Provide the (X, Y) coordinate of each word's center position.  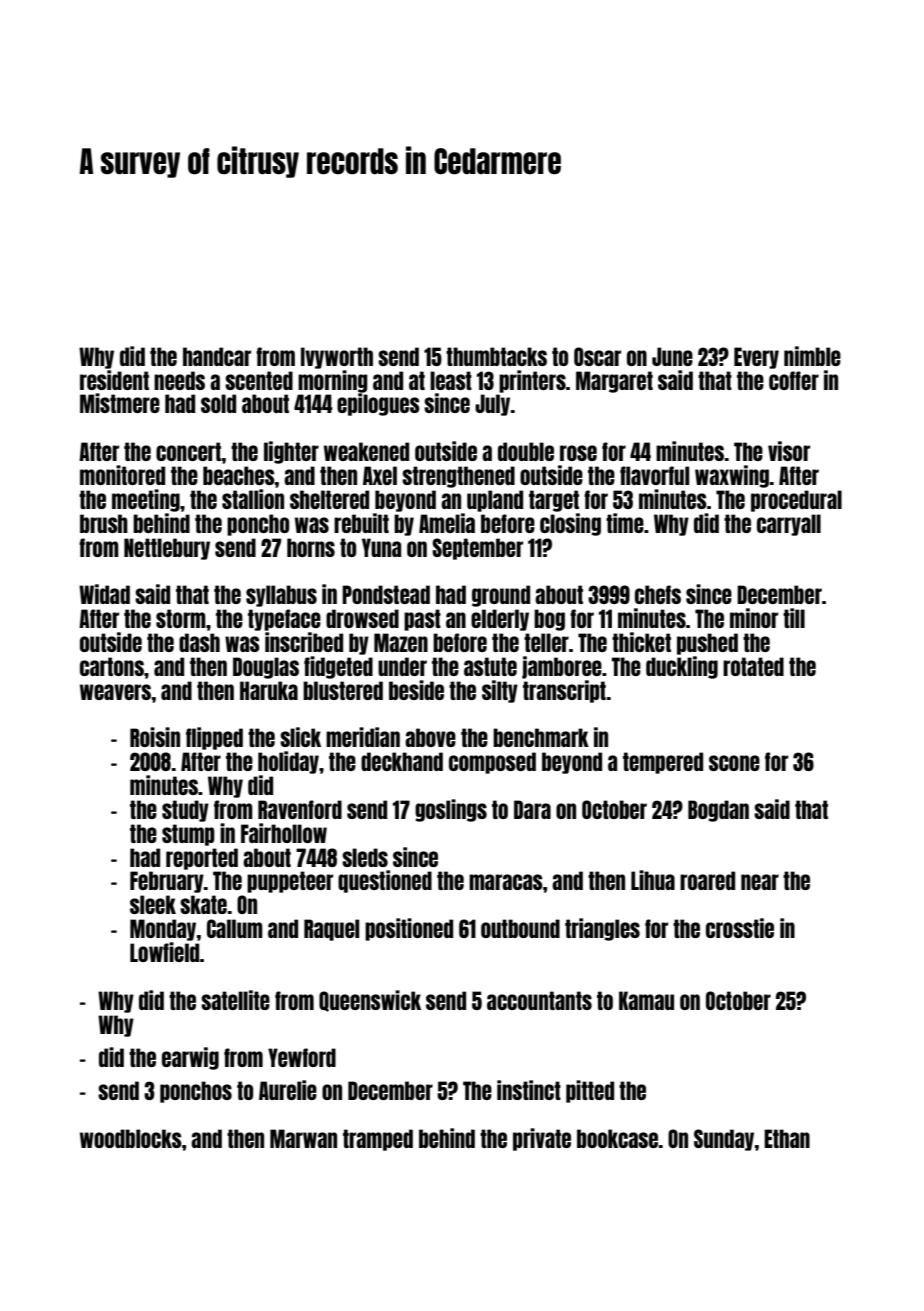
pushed (707, 644)
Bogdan (718, 811)
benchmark (541, 737)
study (185, 811)
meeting (146, 500)
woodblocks (131, 1138)
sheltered (329, 499)
